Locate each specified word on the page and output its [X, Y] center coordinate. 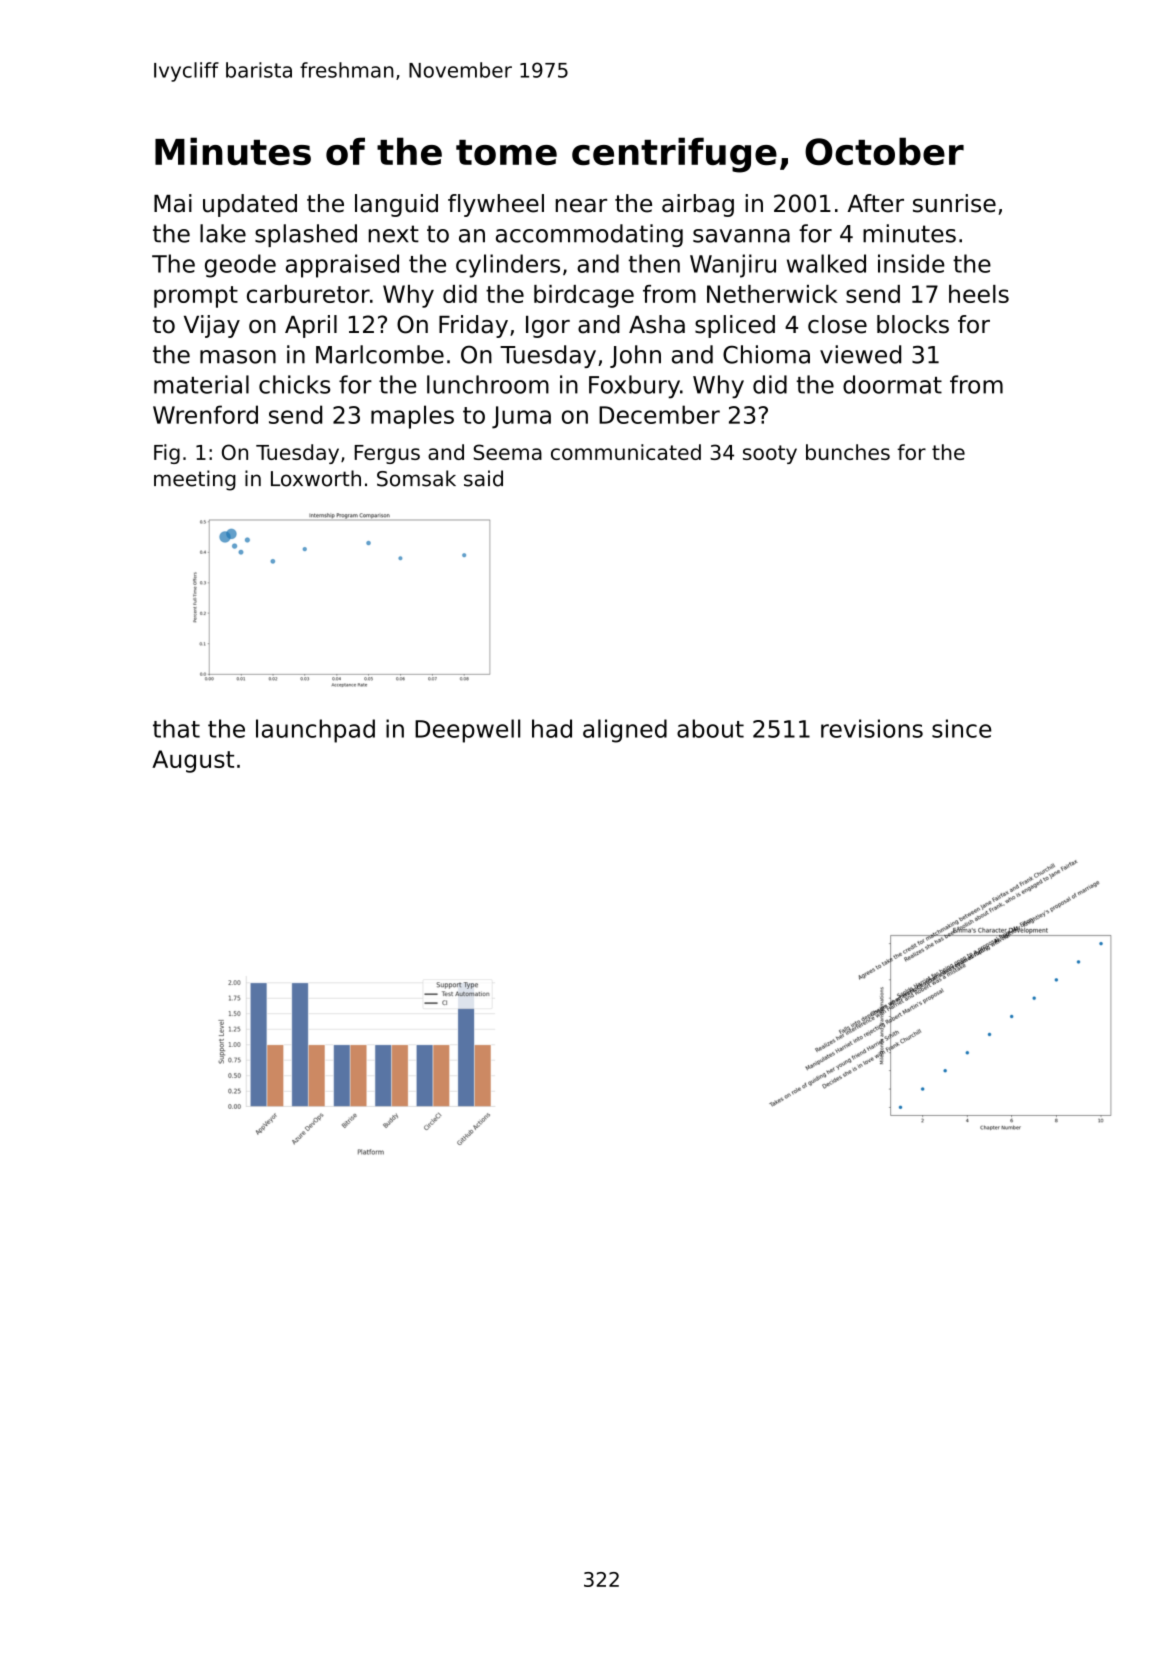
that [176, 728]
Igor [548, 327]
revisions [872, 728]
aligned [625, 731]
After [876, 203]
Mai [173, 203]
